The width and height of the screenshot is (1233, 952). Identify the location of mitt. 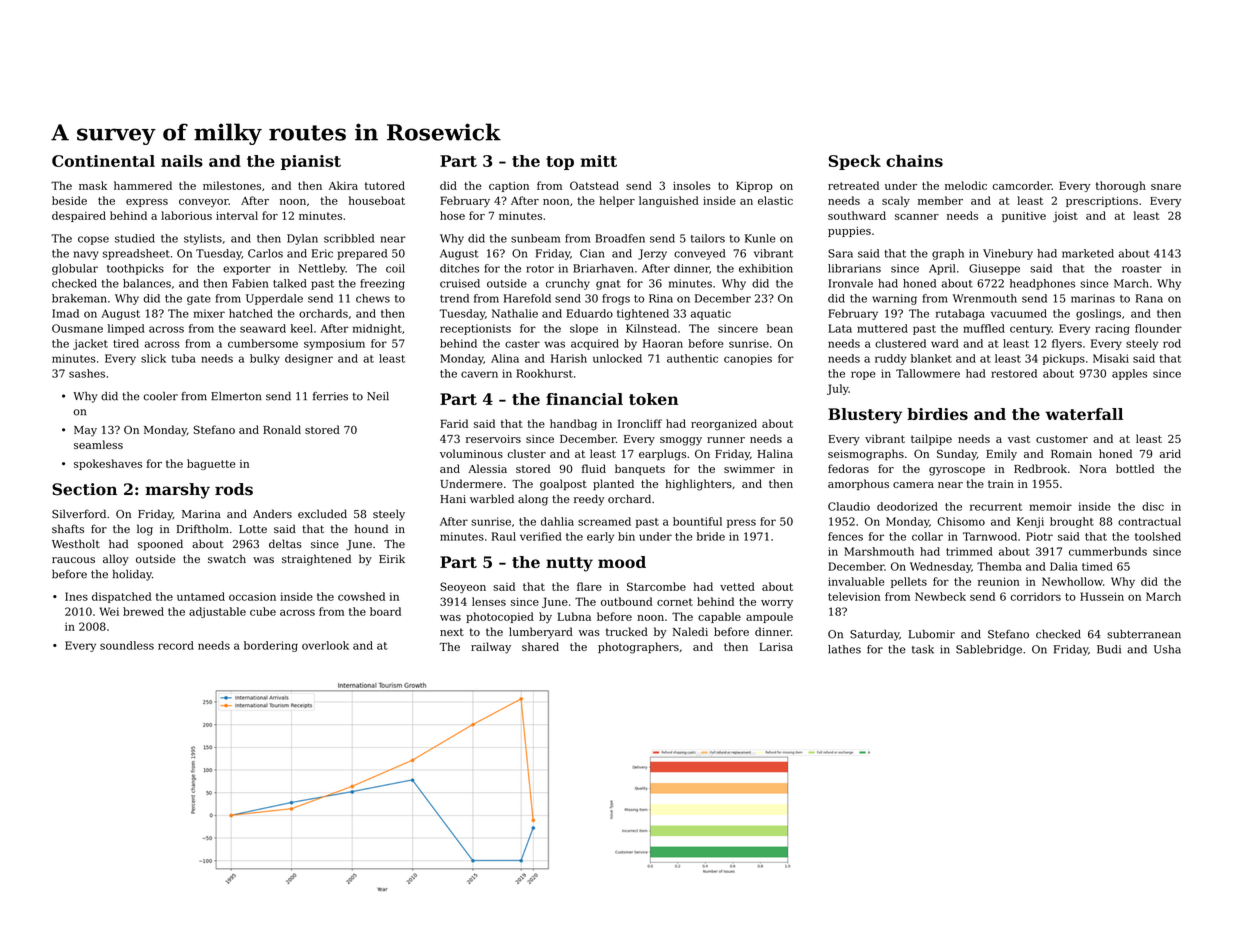
(598, 161).
